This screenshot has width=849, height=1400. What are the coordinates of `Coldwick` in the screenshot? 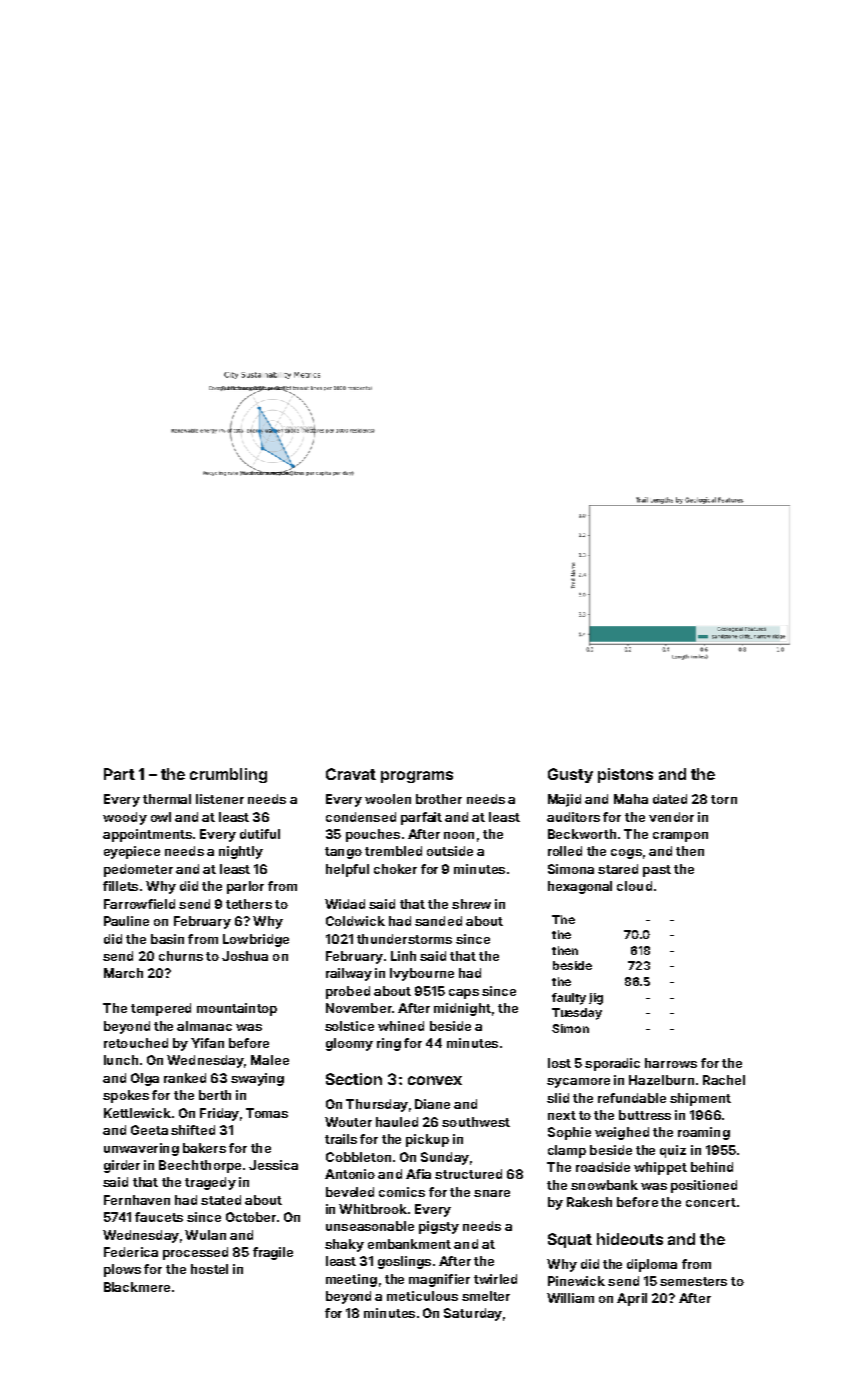 It's located at (355, 921).
